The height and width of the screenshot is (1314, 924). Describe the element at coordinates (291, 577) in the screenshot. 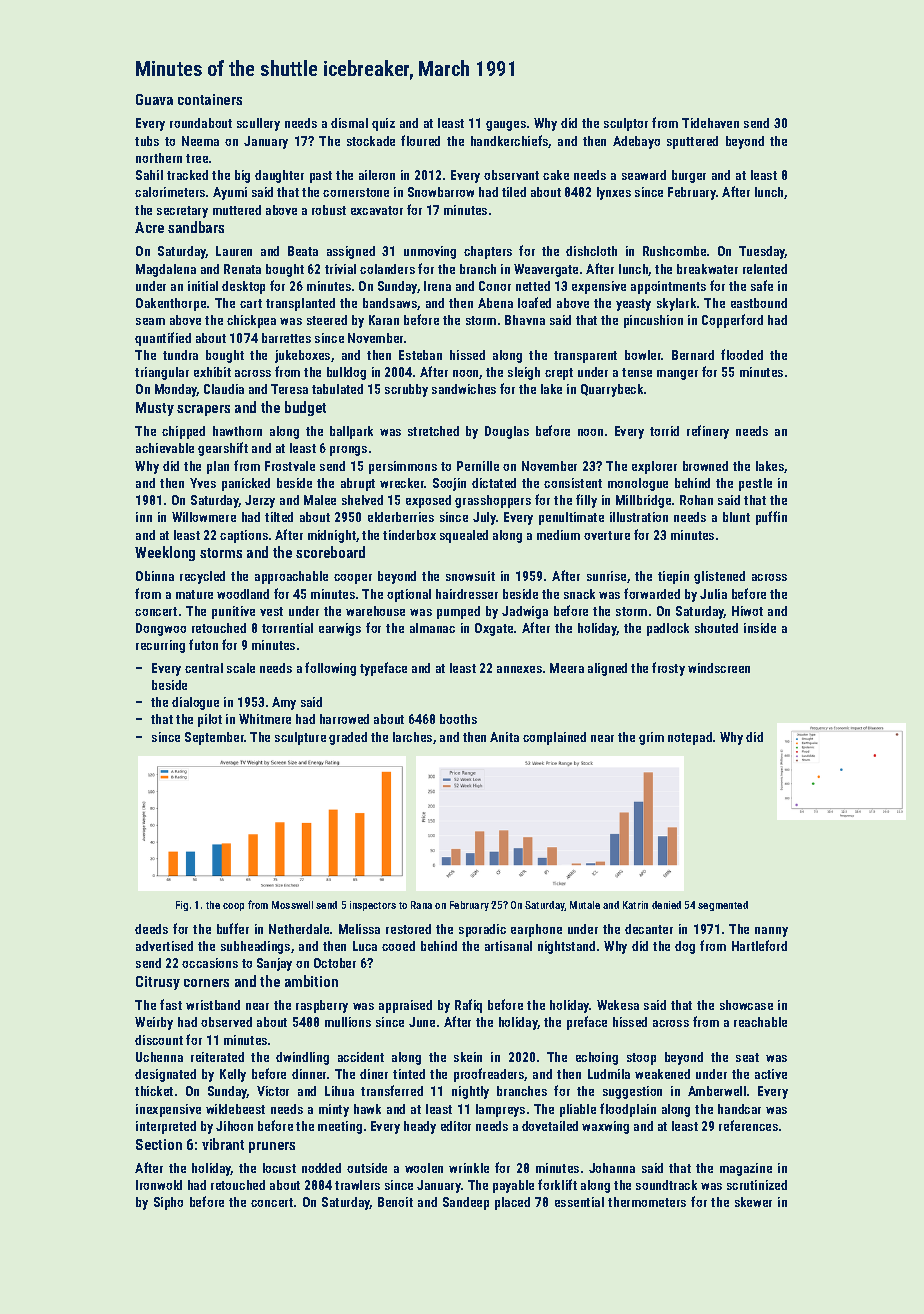

I see `approachable` at that location.
